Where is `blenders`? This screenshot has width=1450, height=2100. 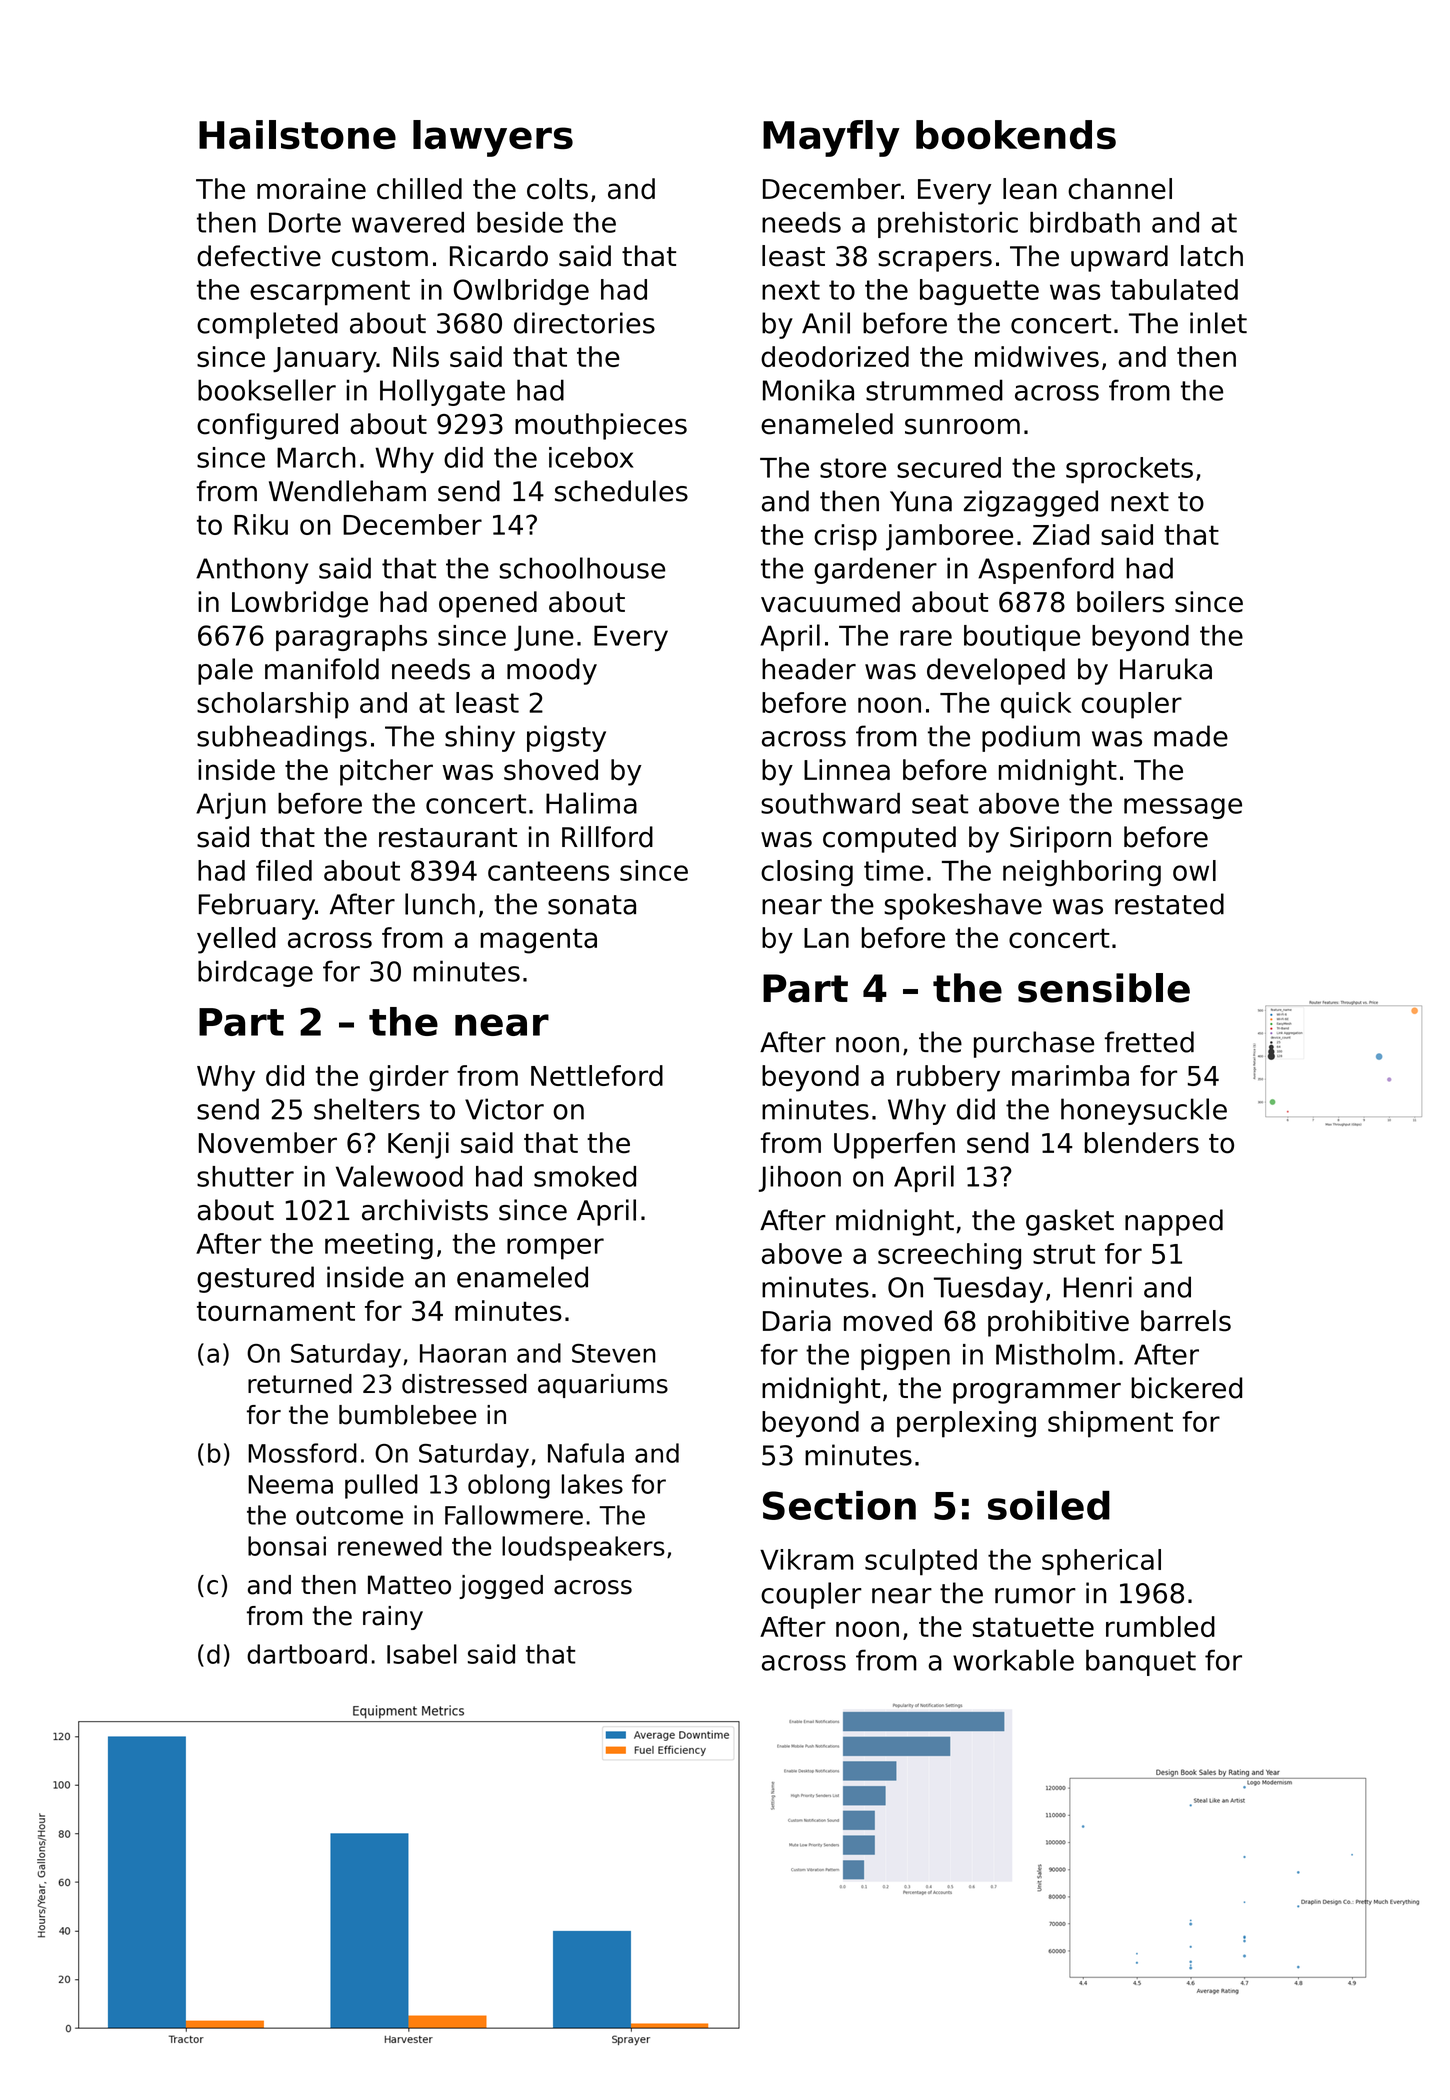
blenders is located at coordinates (1142, 1143).
